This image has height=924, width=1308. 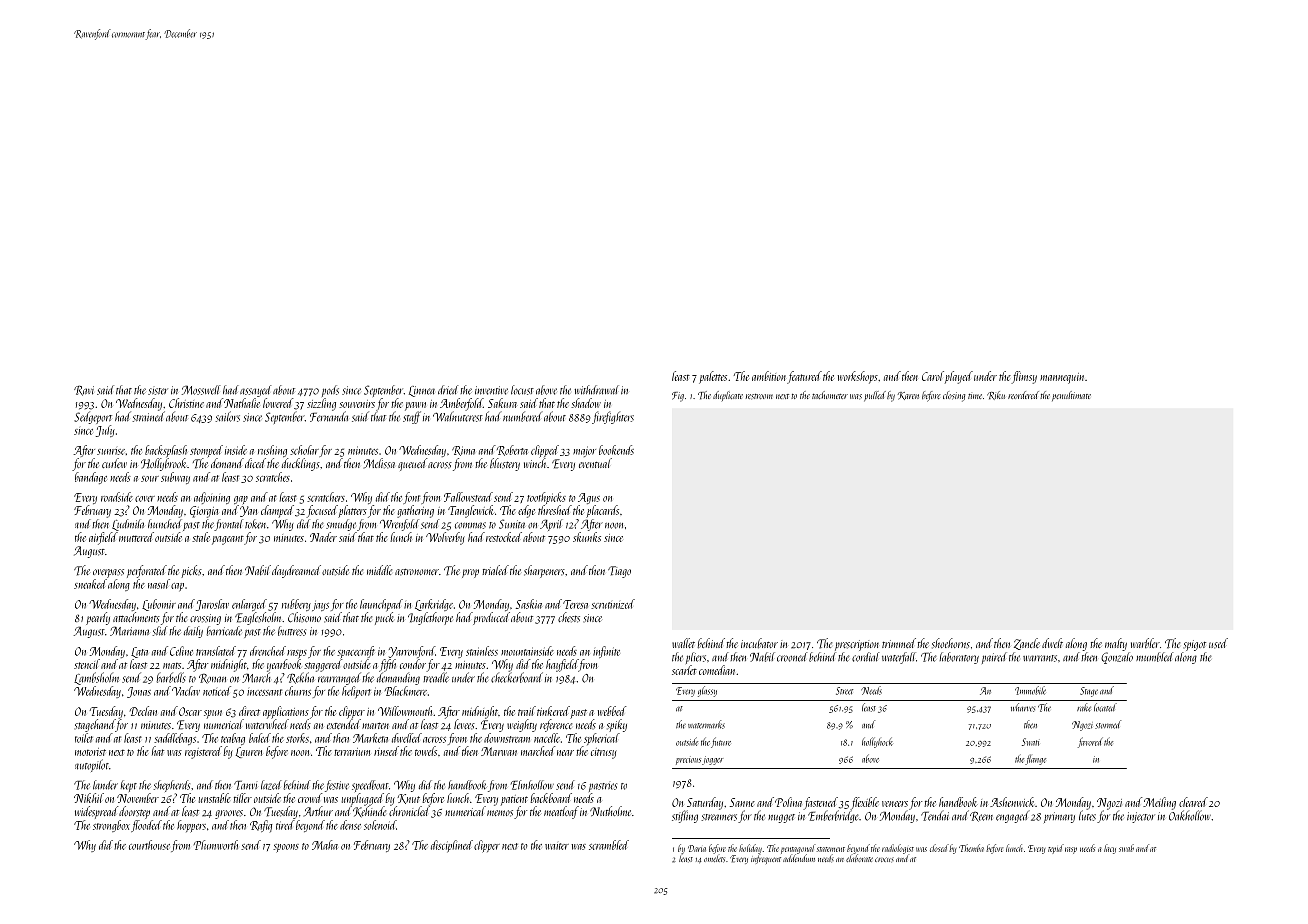 What do you see at coordinates (297, 738) in the image?
I see `storks` at bounding box center [297, 738].
